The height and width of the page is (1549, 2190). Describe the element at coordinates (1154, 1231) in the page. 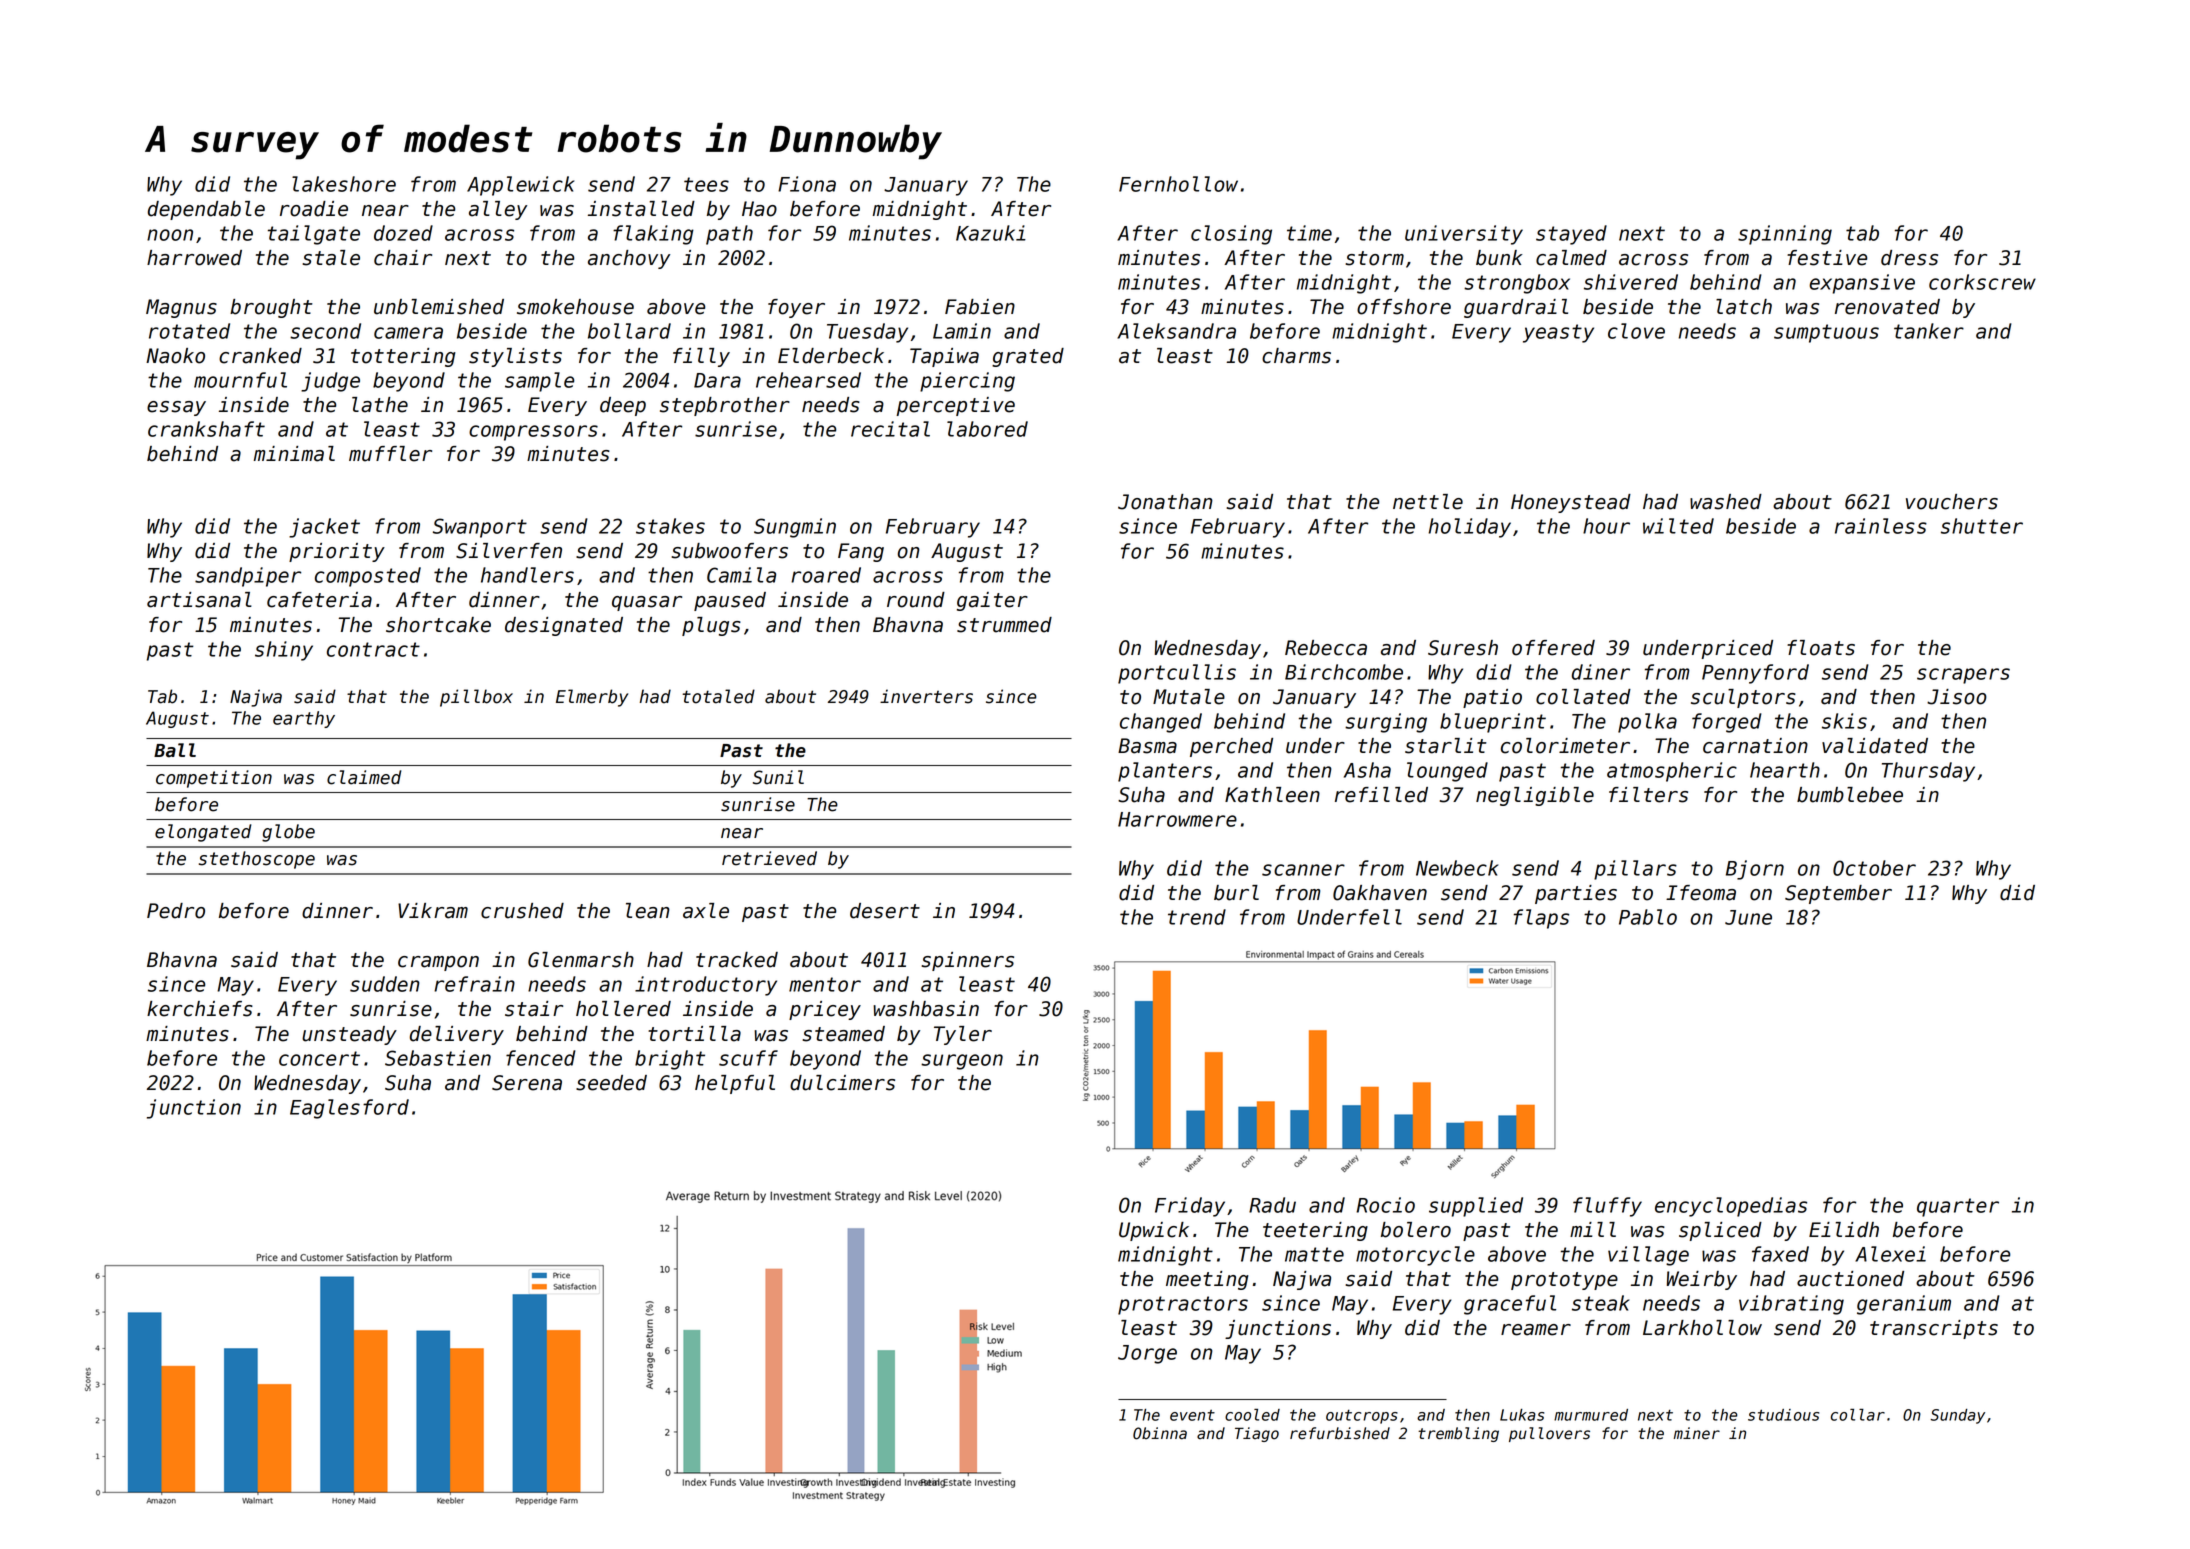

I see `Upwick` at that location.
